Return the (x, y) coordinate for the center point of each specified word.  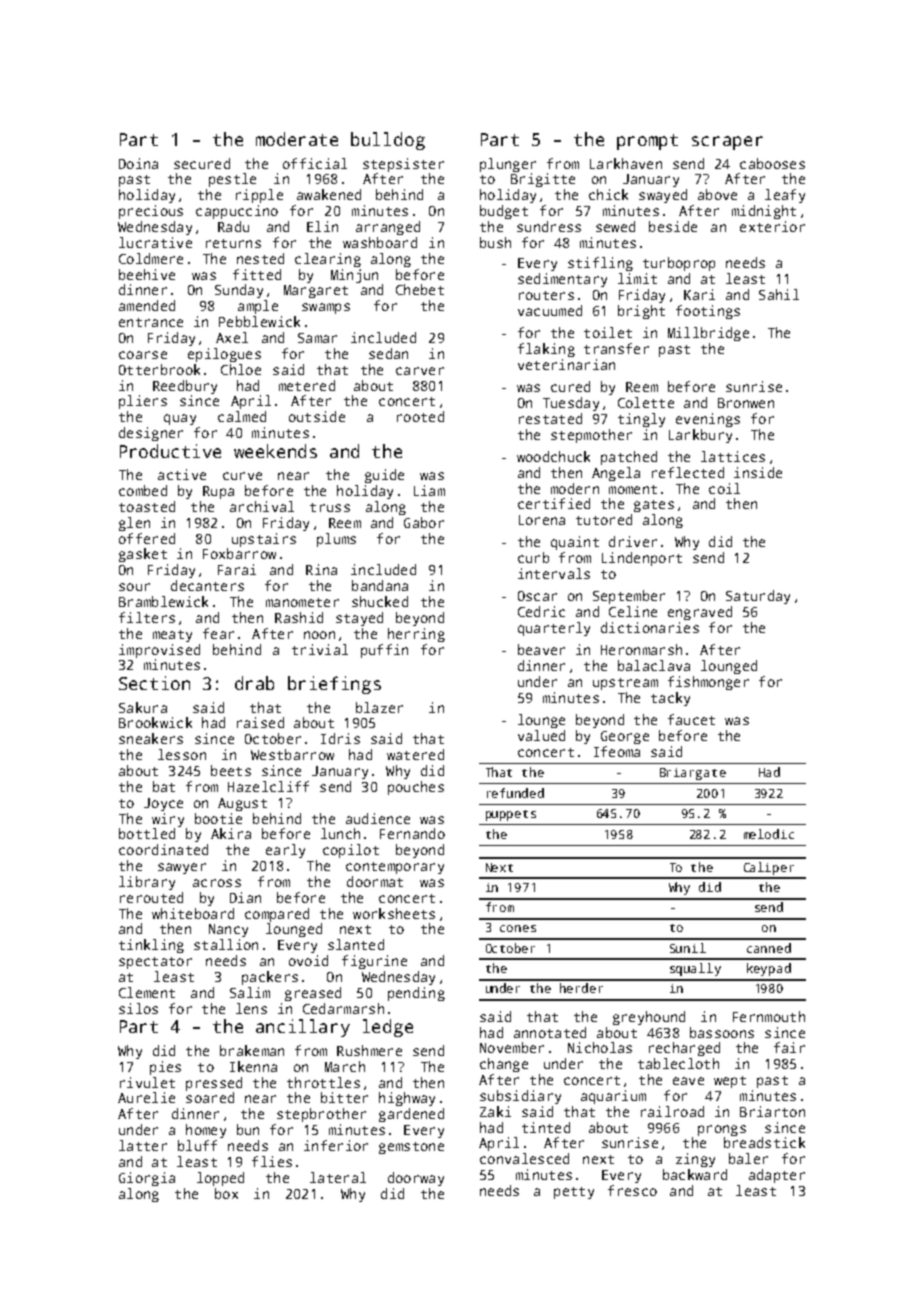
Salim (250, 992)
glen (134, 524)
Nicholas (600, 1047)
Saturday (758, 597)
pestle (232, 180)
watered (415, 754)
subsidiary (520, 1097)
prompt (647, 142)
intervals (554, 573)
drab (254, 683)
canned (769, 948)
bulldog (388, 141)
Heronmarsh (641, 649)
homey (206, 1131)
